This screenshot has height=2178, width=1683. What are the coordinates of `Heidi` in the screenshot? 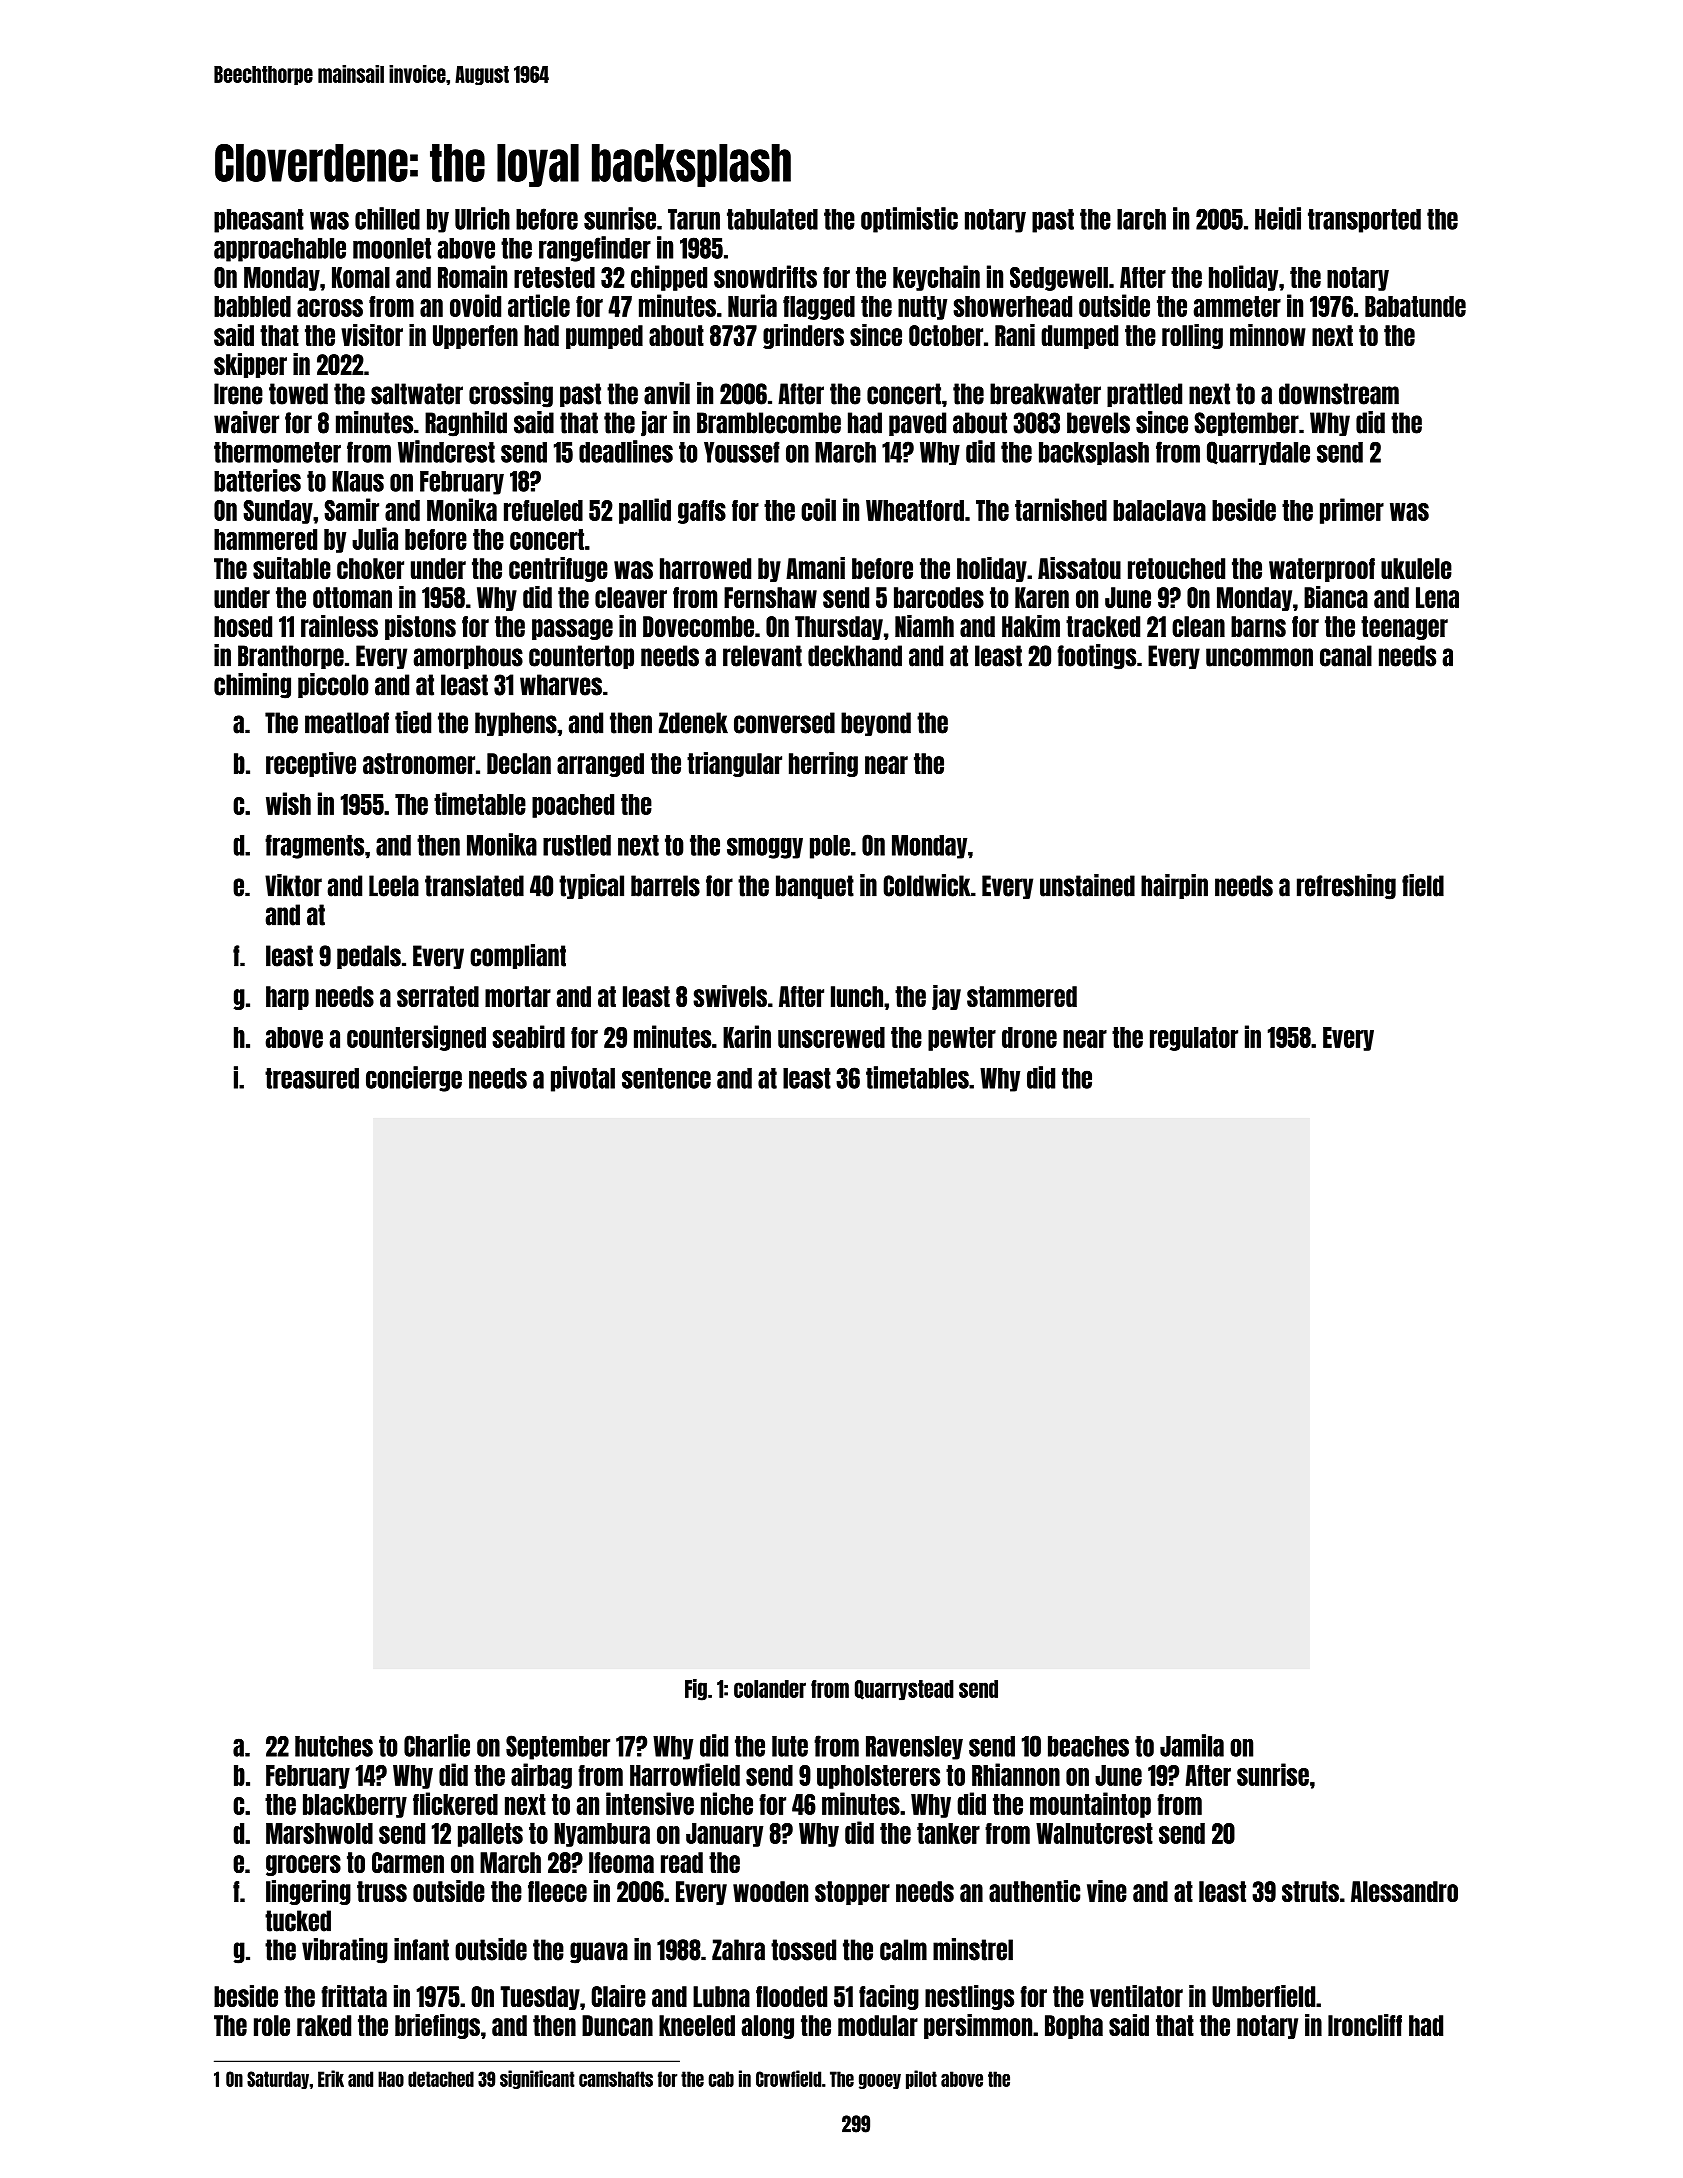 It's located at (1278, 218).
